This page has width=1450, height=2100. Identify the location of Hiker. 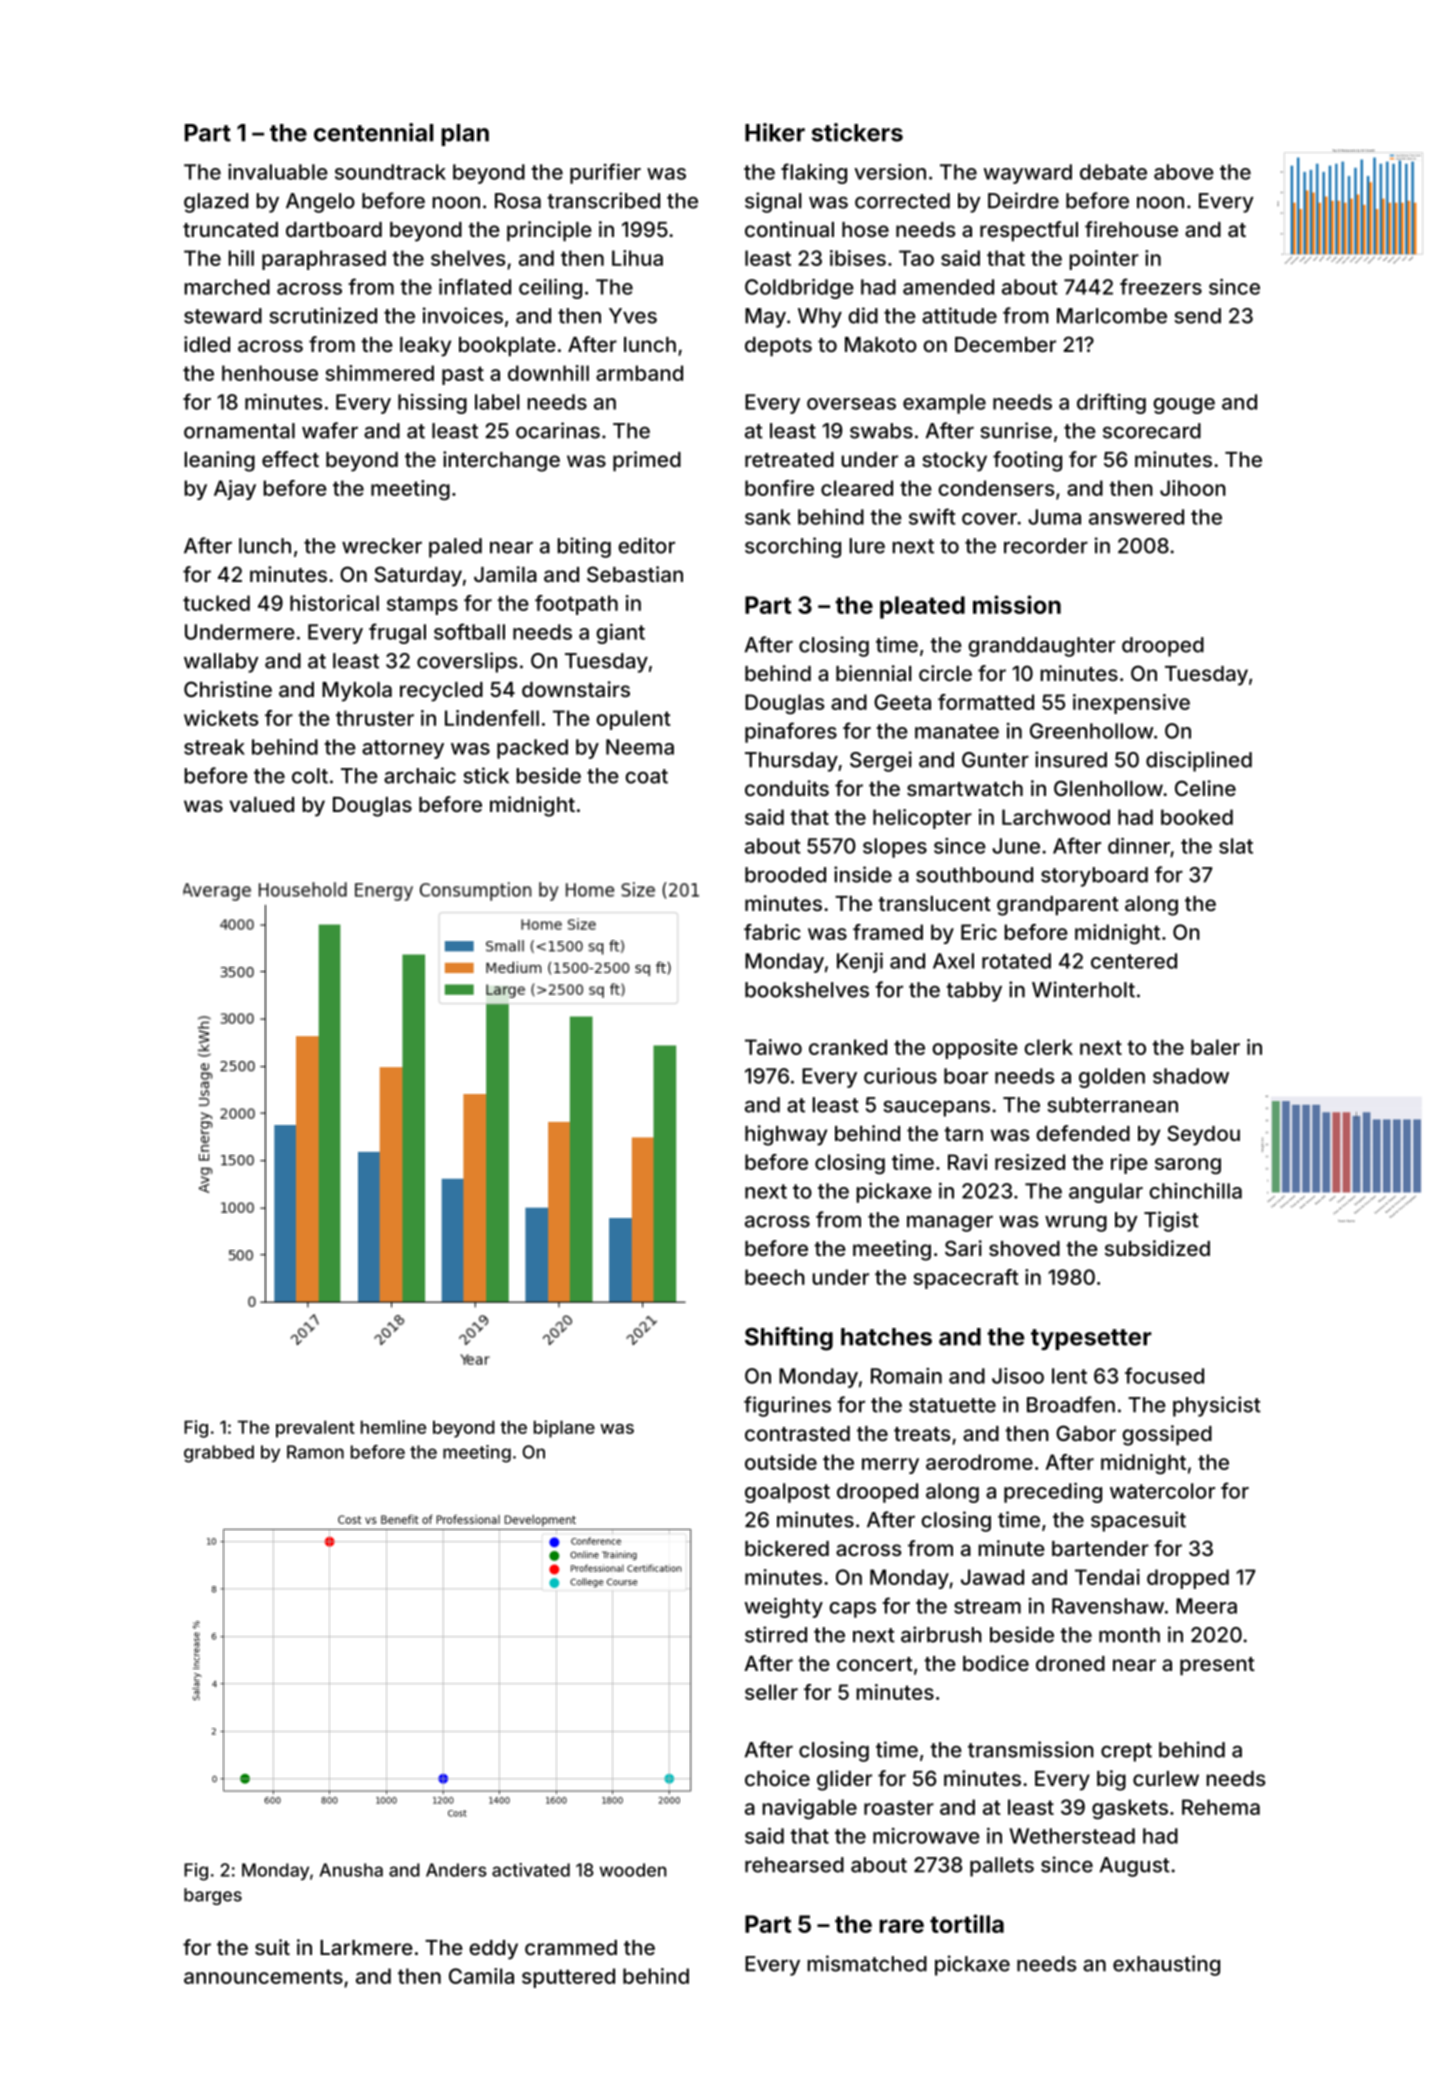
(775, 132).
